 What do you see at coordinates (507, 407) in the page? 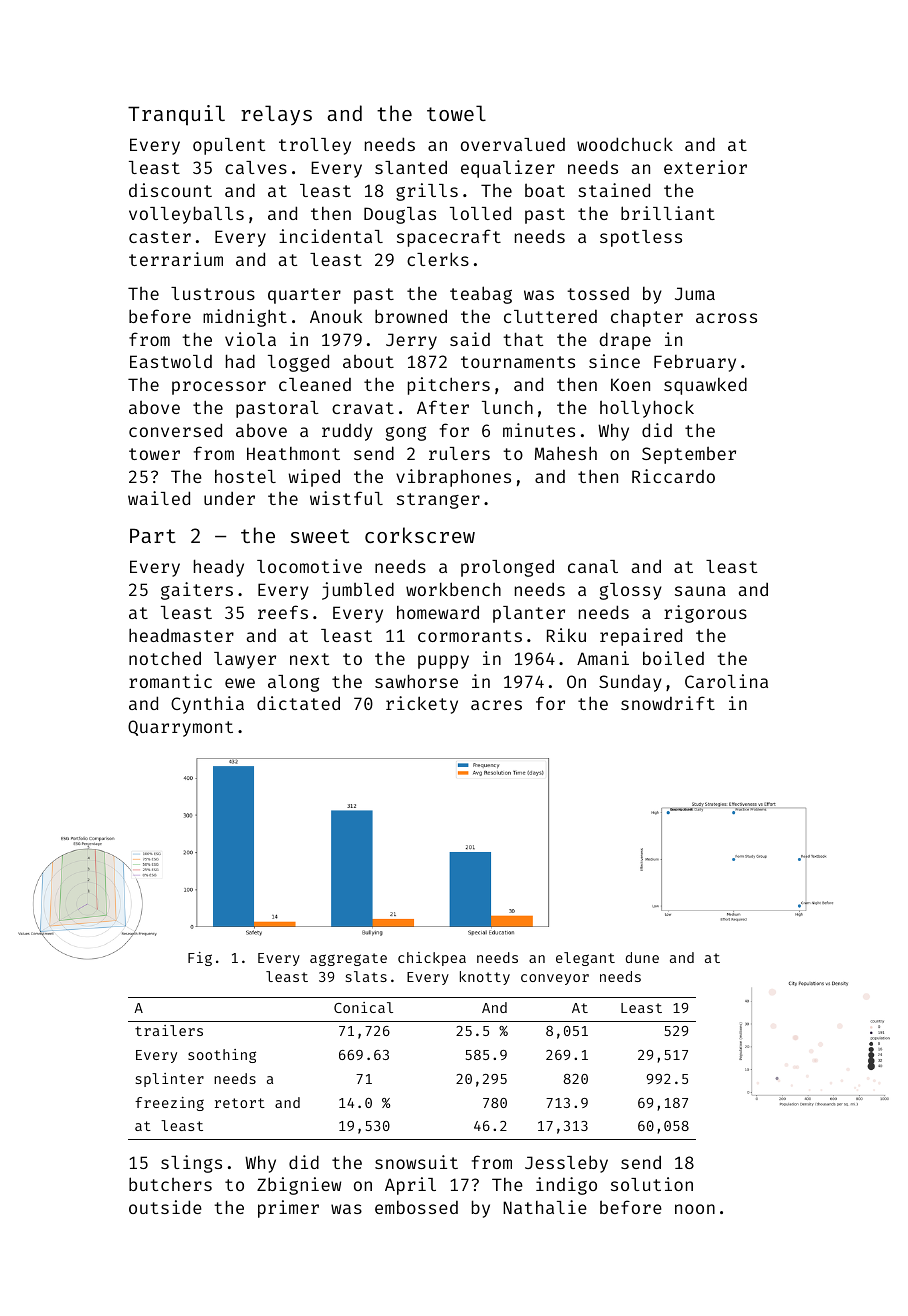
I see `lunch` at bounding box center [507, 407].
